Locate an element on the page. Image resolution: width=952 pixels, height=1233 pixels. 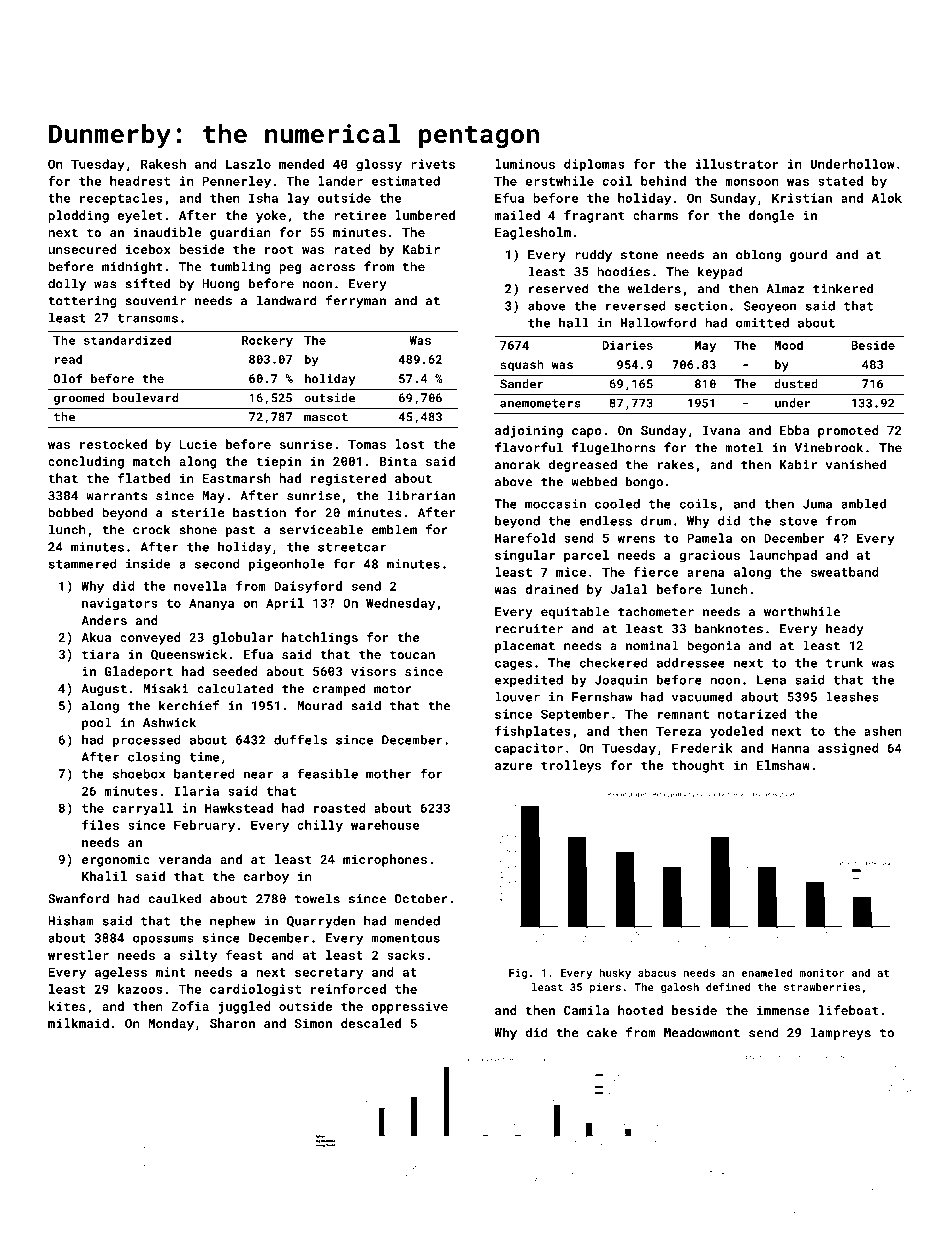
headrest is located at coordinates (140, 181).
